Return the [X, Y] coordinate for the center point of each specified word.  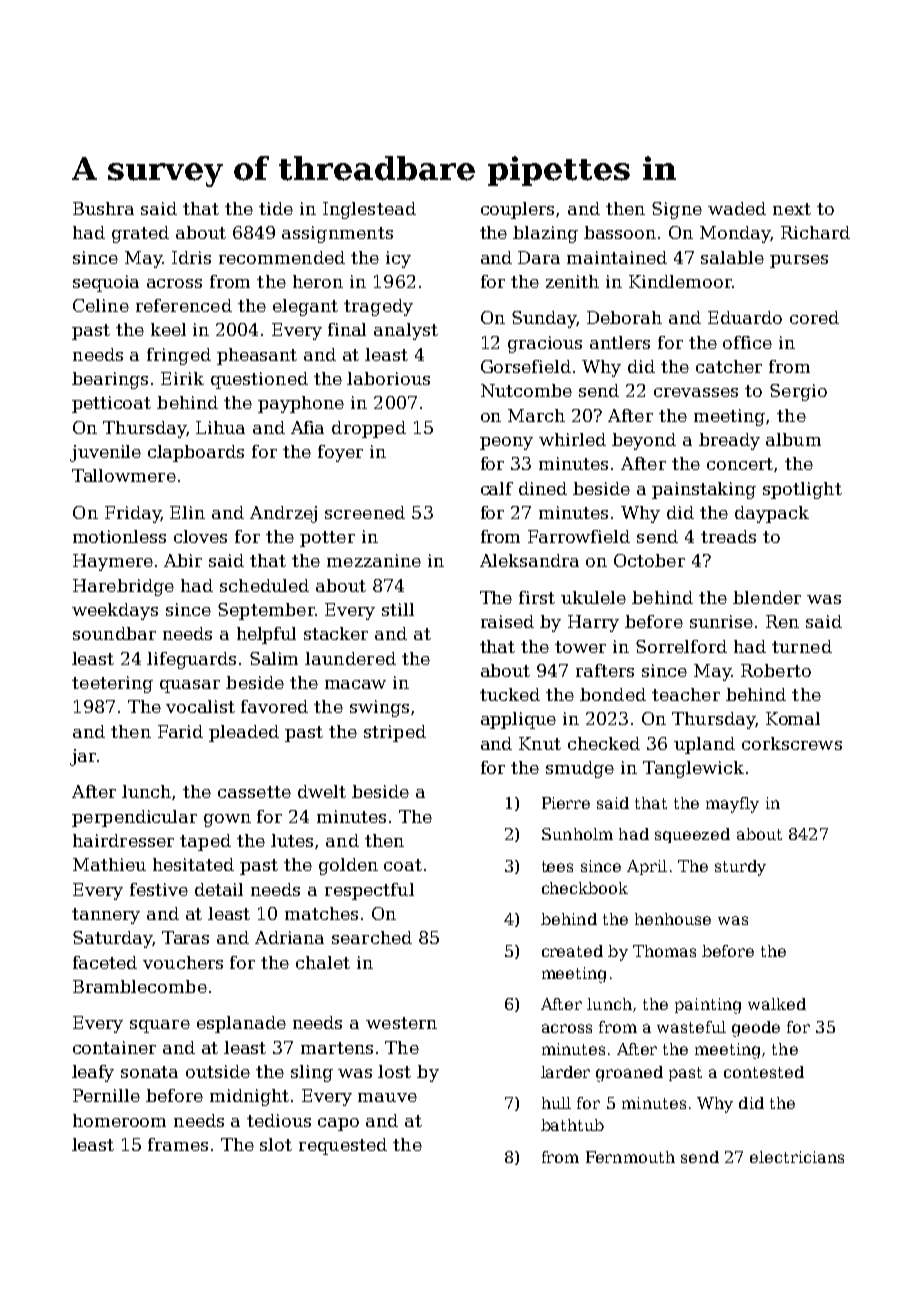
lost [394, 1071]
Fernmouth [630, 1157]
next [792, 209]
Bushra [103, 208]
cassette [254, 792]
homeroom [119, 1120]
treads [728, 536]
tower [580, 647]
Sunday [544, 319]
